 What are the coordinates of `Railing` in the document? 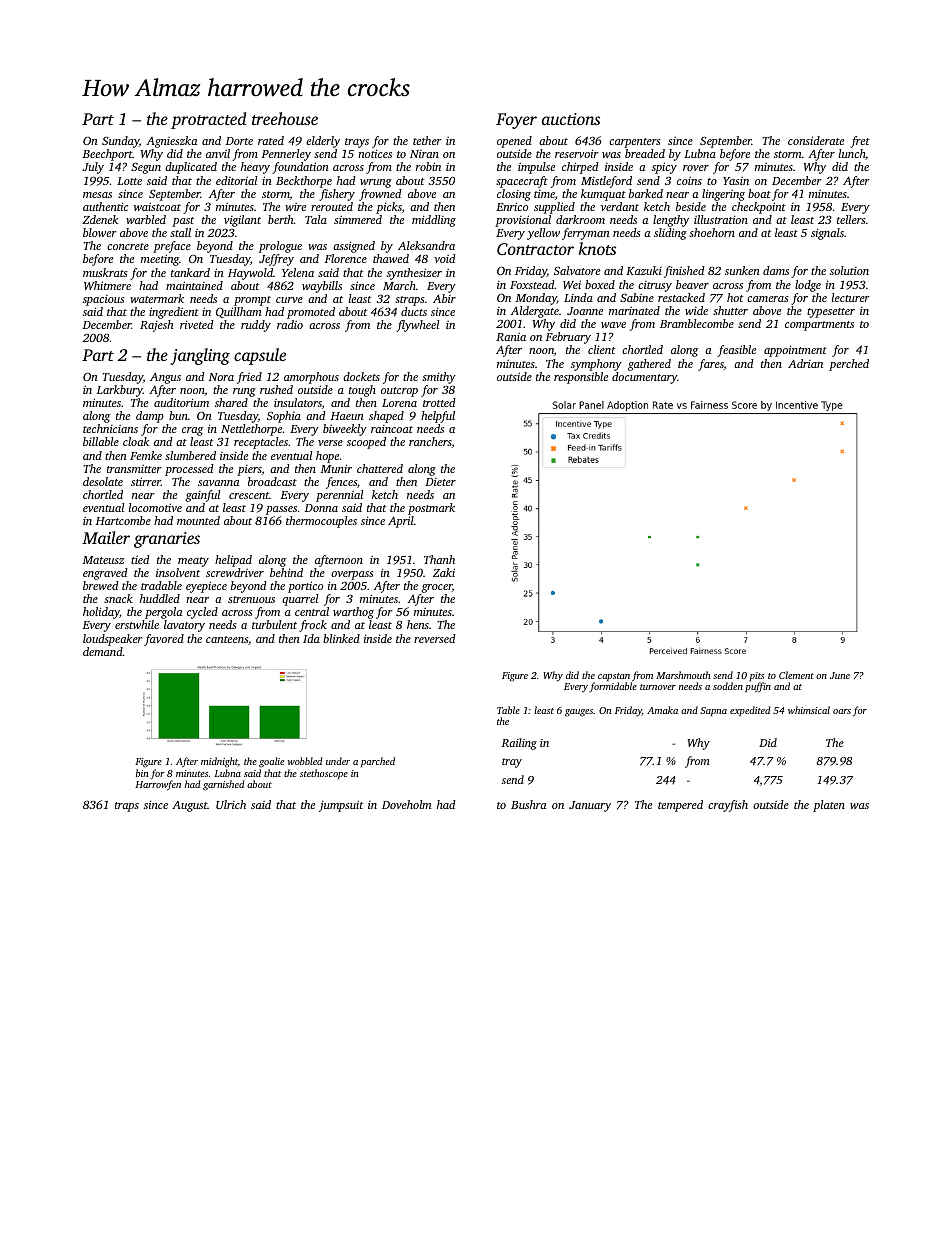 It's located at (519, 744).
